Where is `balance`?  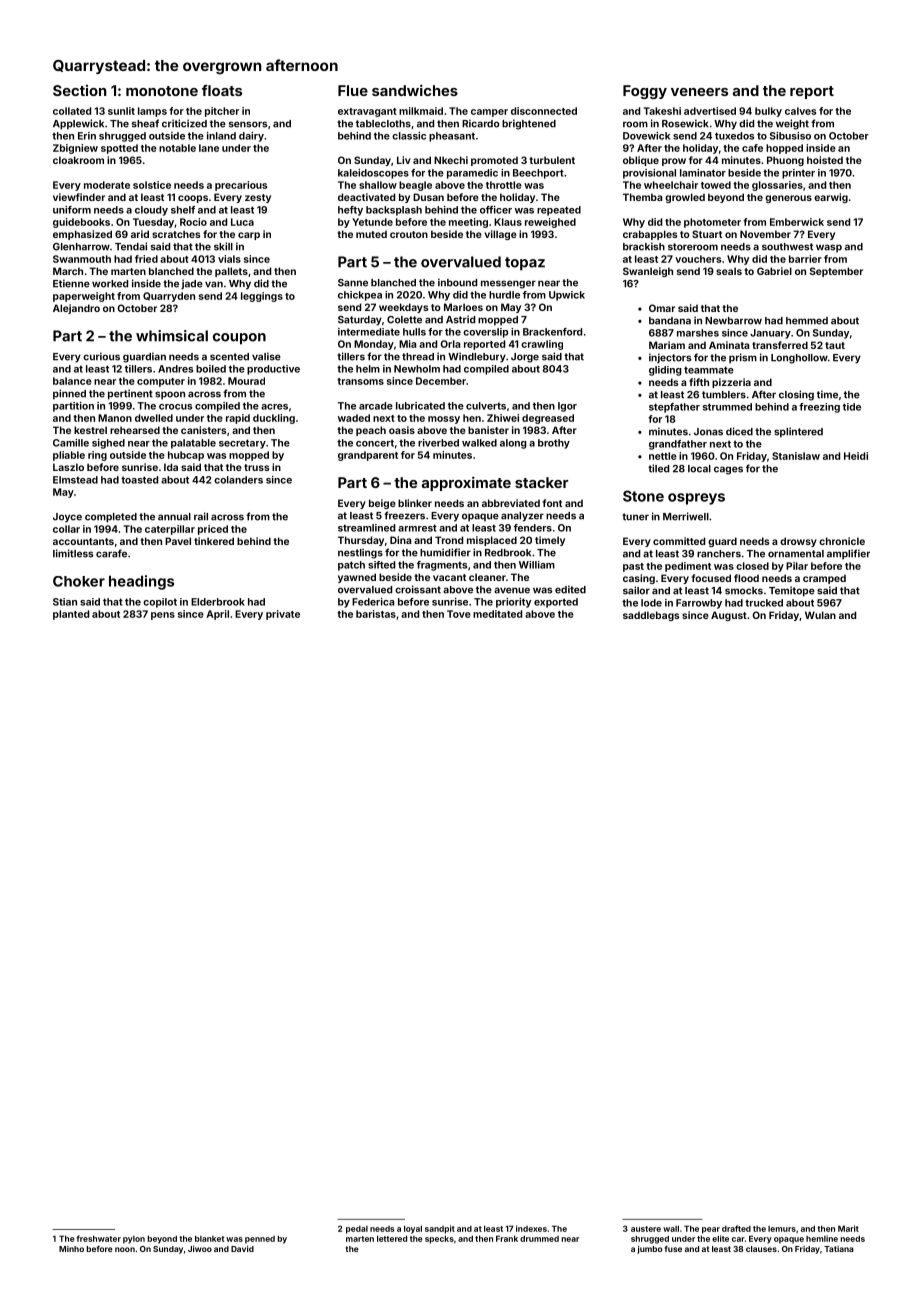
balance is located at coordinates (72, 381).
